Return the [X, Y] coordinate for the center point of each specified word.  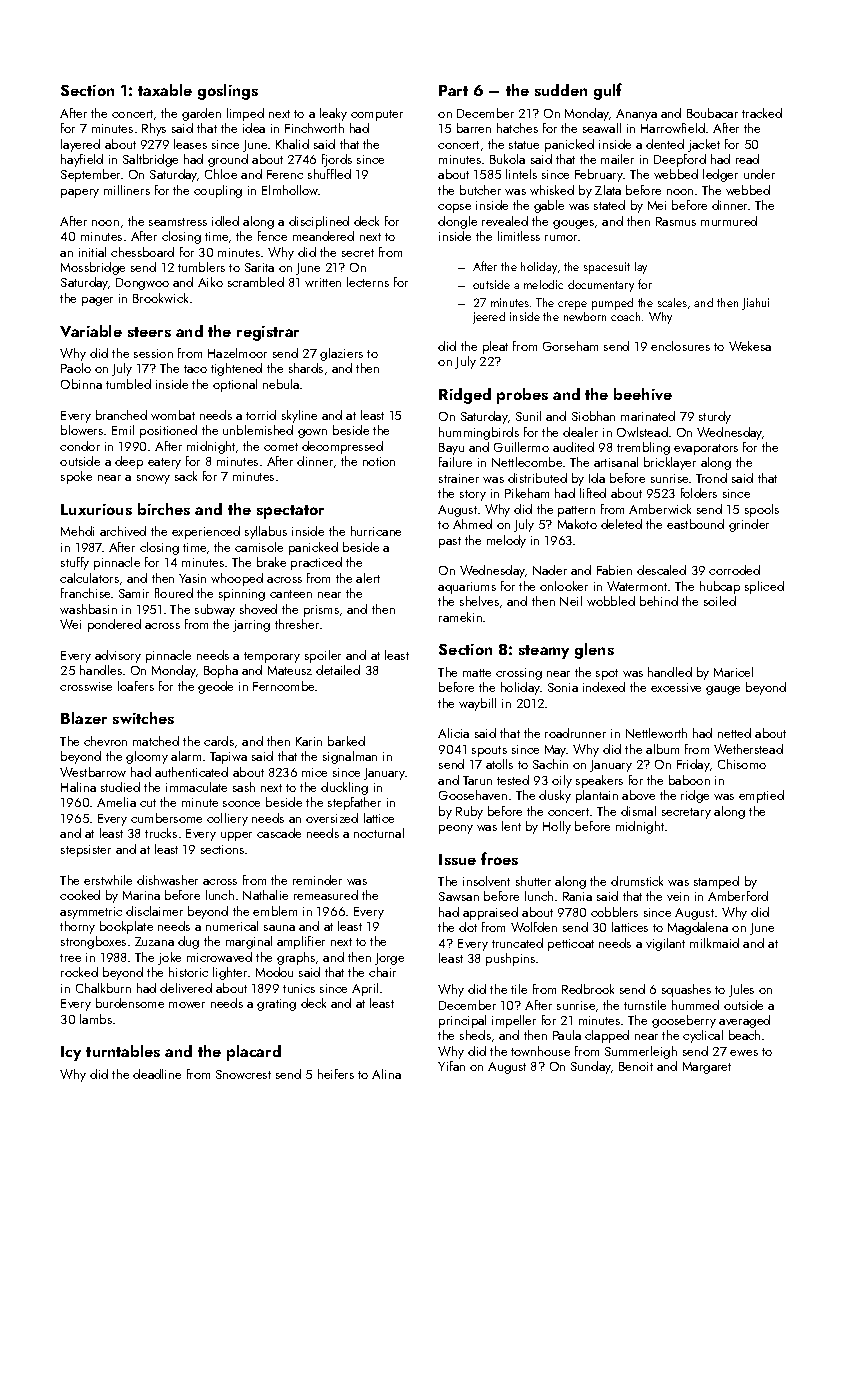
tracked [762, 113]
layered [80, 145]
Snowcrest [243, 1074]
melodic [543, 284]
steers [149, 332]
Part [453, 90]
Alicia [453, 733]
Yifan [451, 1066]
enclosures [680, 346]
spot [607, 674]
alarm [186, 756]
